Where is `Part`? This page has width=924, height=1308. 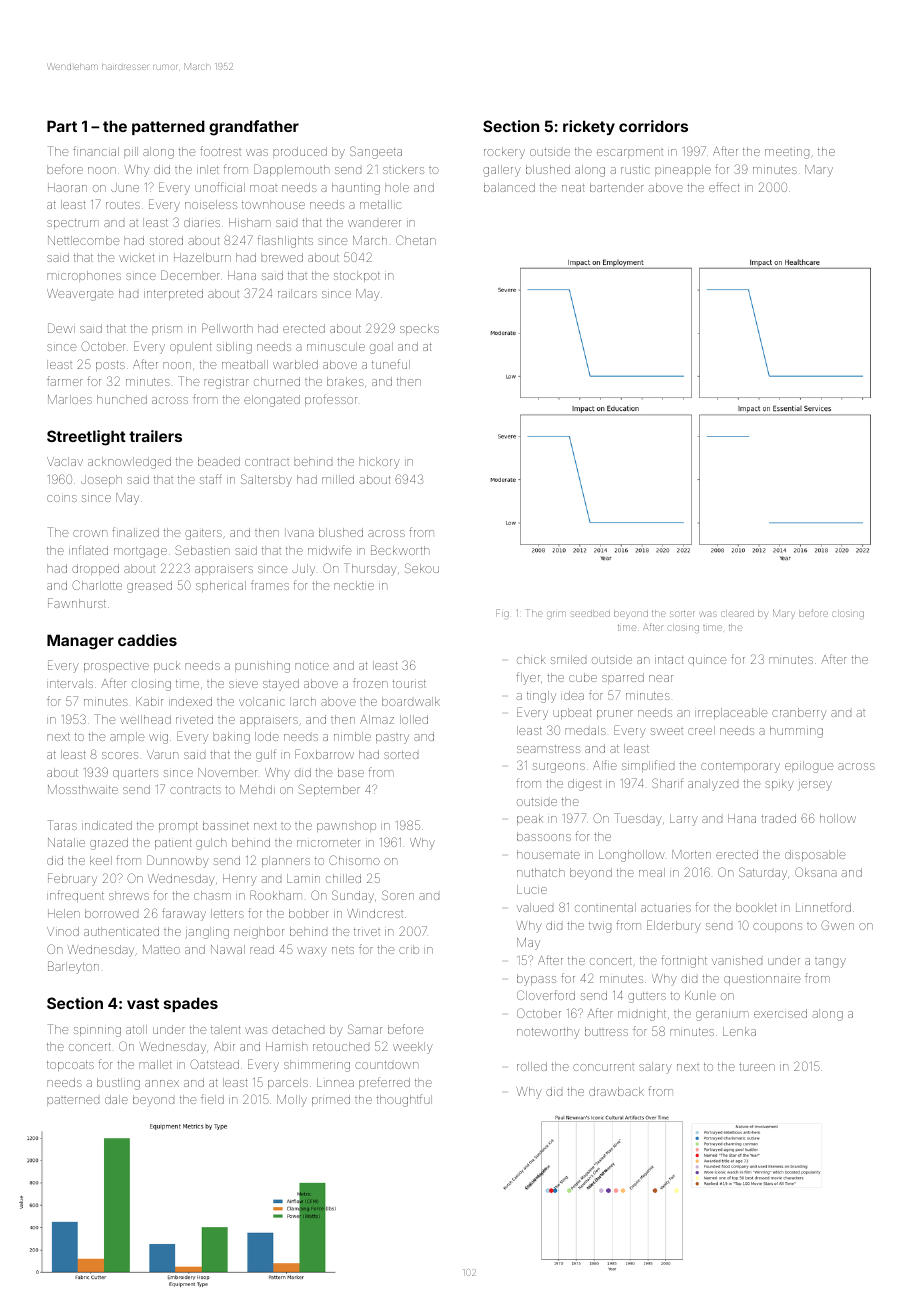
Part is located at coordinates (62, 126).
